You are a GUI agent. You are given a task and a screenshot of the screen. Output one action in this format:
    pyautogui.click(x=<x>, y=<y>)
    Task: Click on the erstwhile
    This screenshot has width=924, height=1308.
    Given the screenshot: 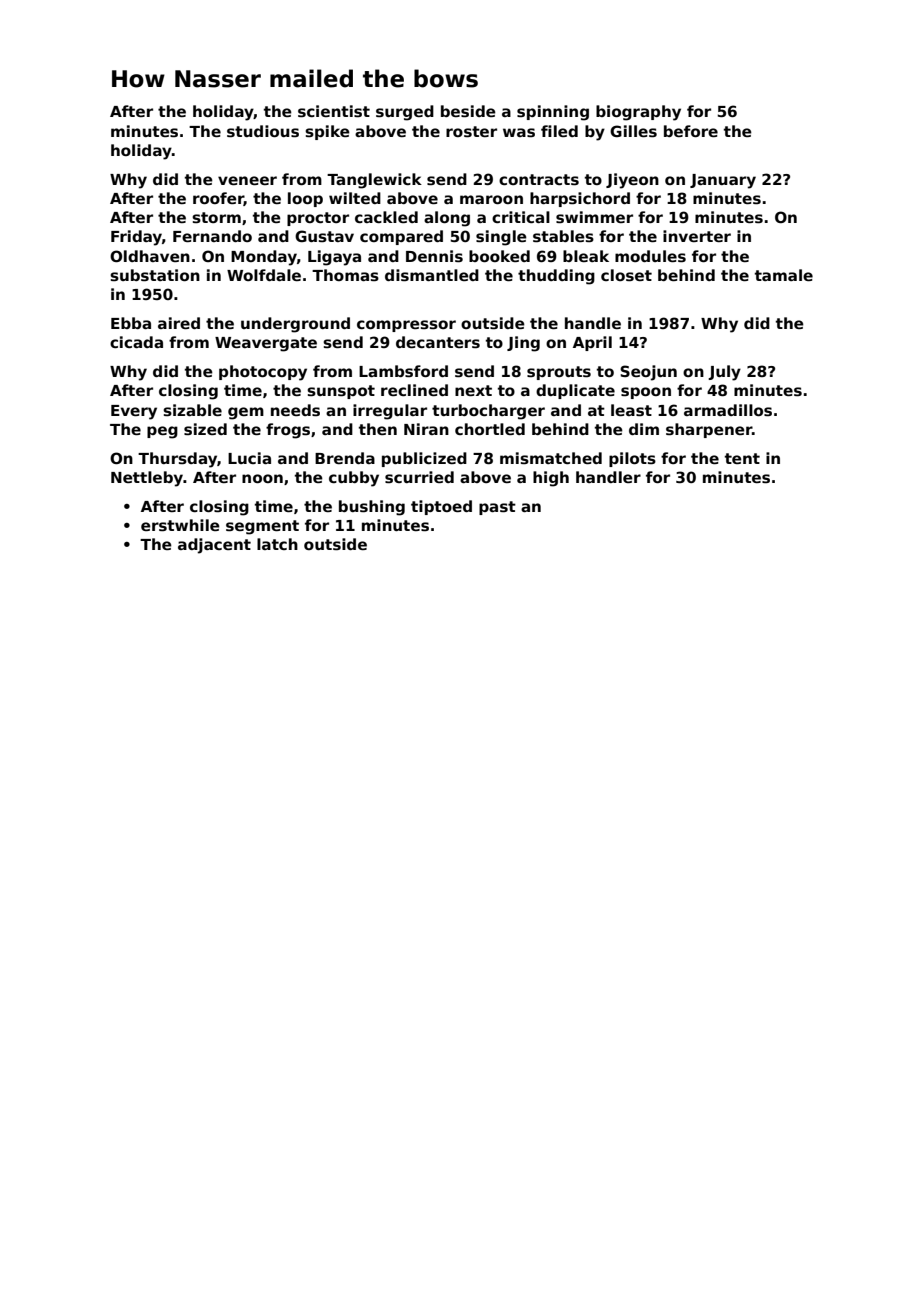 What is the action you would take?
    pyautogui.click(x=180, y=525)
